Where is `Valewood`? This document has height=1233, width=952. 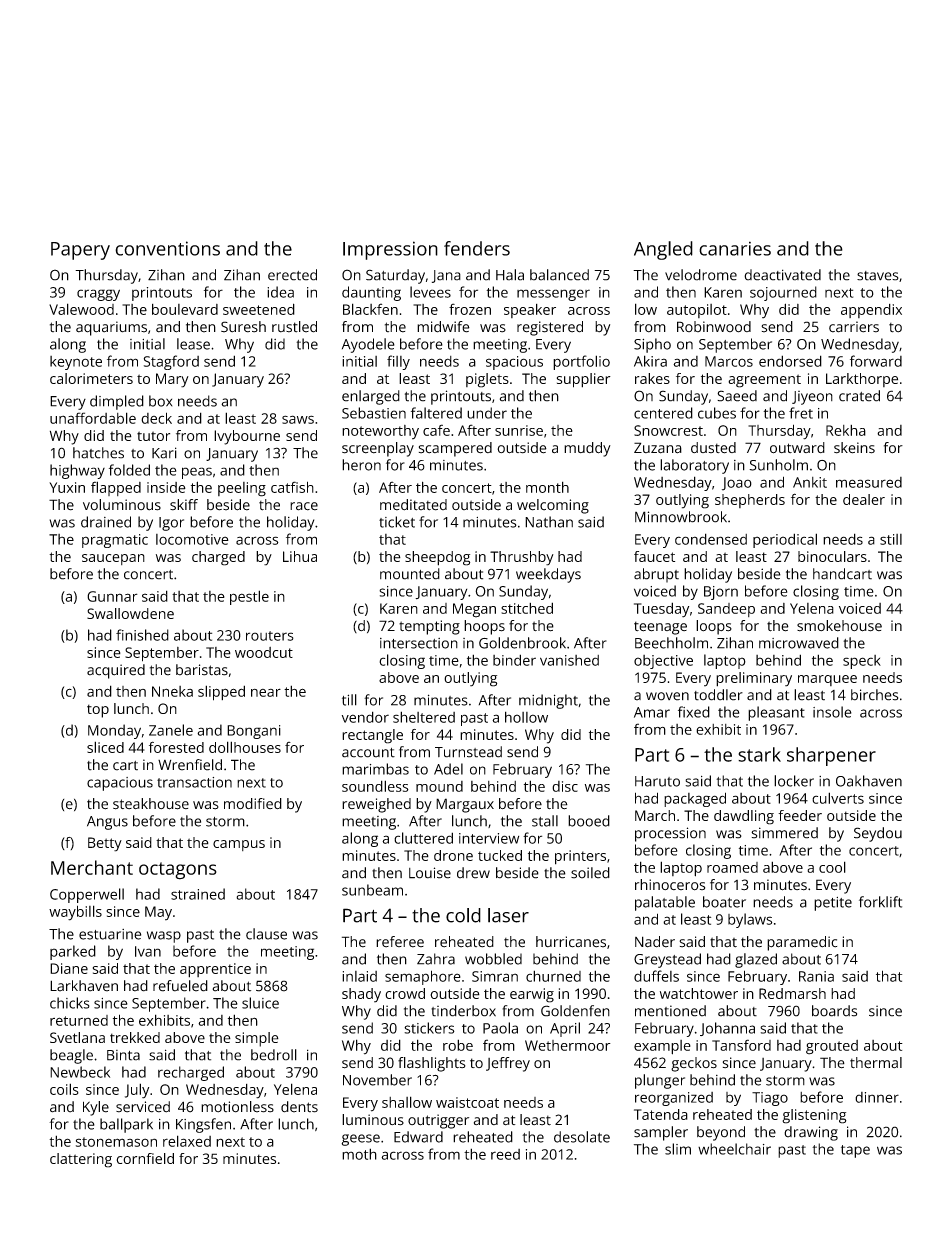
Valewood is located at coordinates (81, 309).
